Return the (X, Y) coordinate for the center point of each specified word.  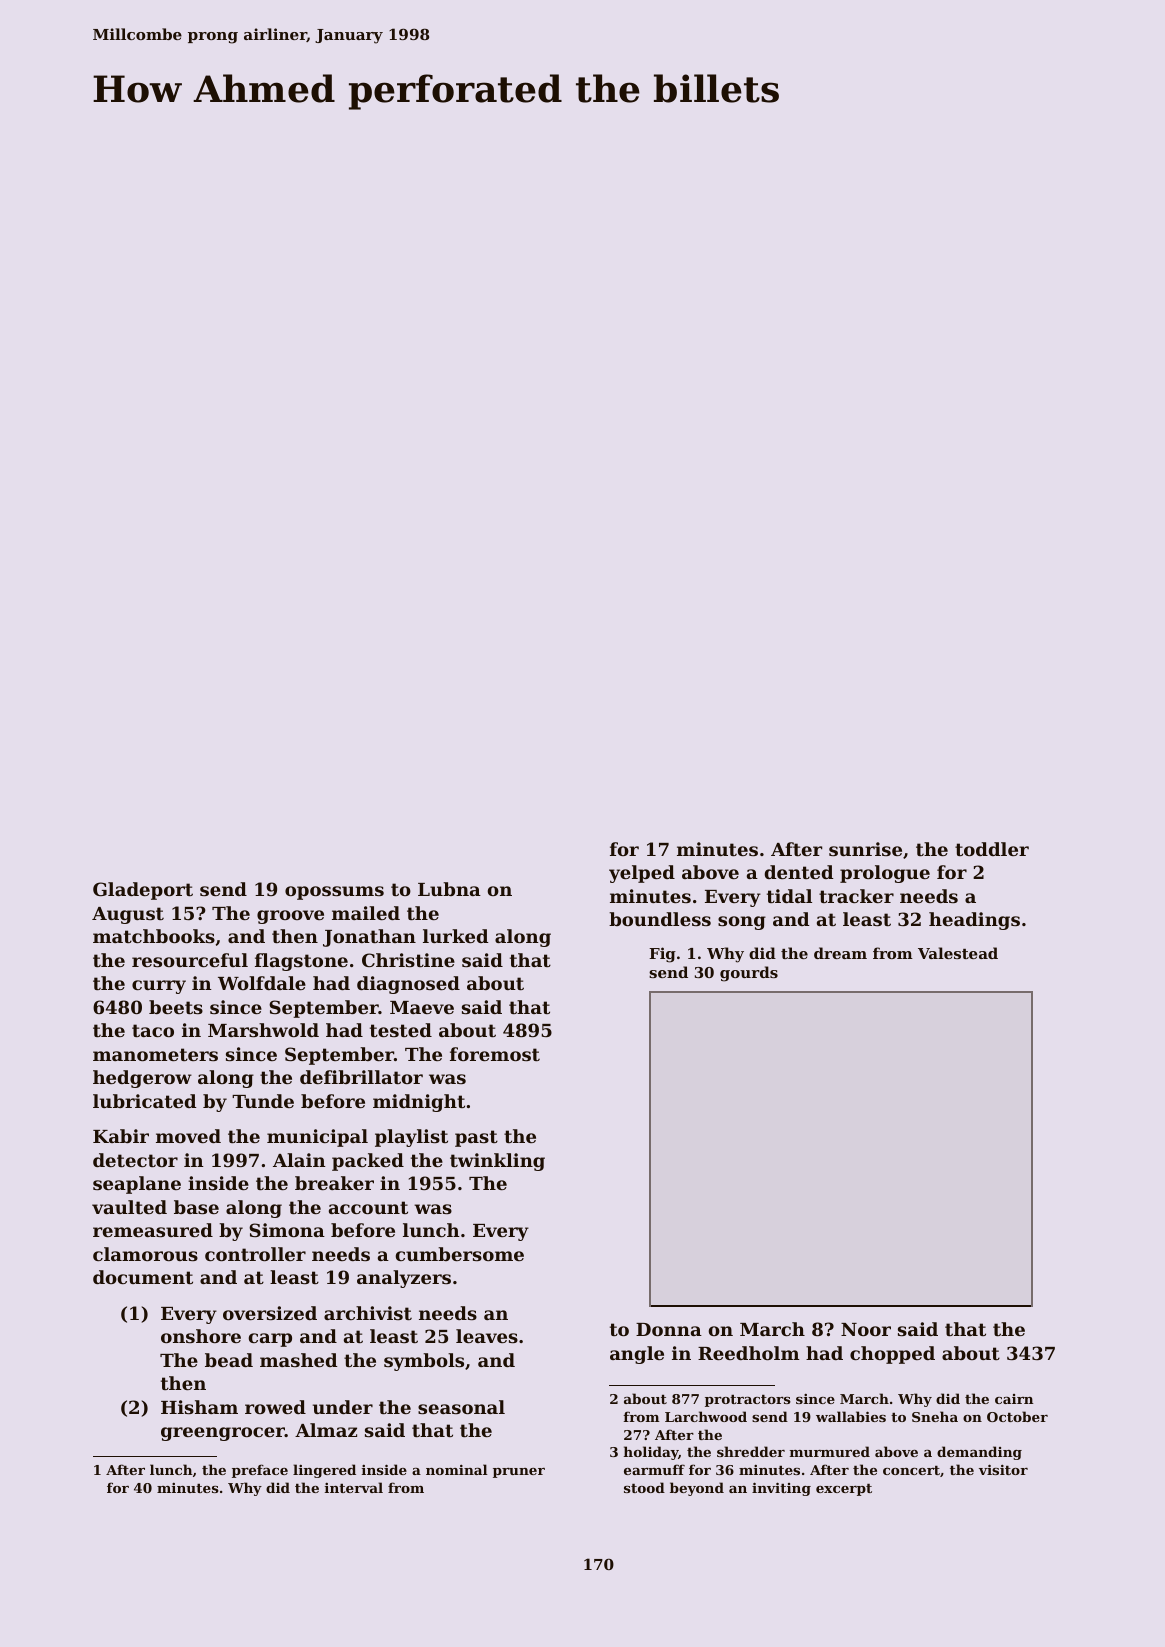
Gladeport (143, 891)
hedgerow (142, 1079)
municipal (317, 1138)
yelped (642, 874)
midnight (419, 1103)
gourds (749, 974)
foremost (495, 1054)
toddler (992, 849)
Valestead (958, 953)
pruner (519, 1473)
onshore (201, 1336)
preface (260, 1471)
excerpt (844, 1490)
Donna (669, 1329)
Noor (866, 1329)
